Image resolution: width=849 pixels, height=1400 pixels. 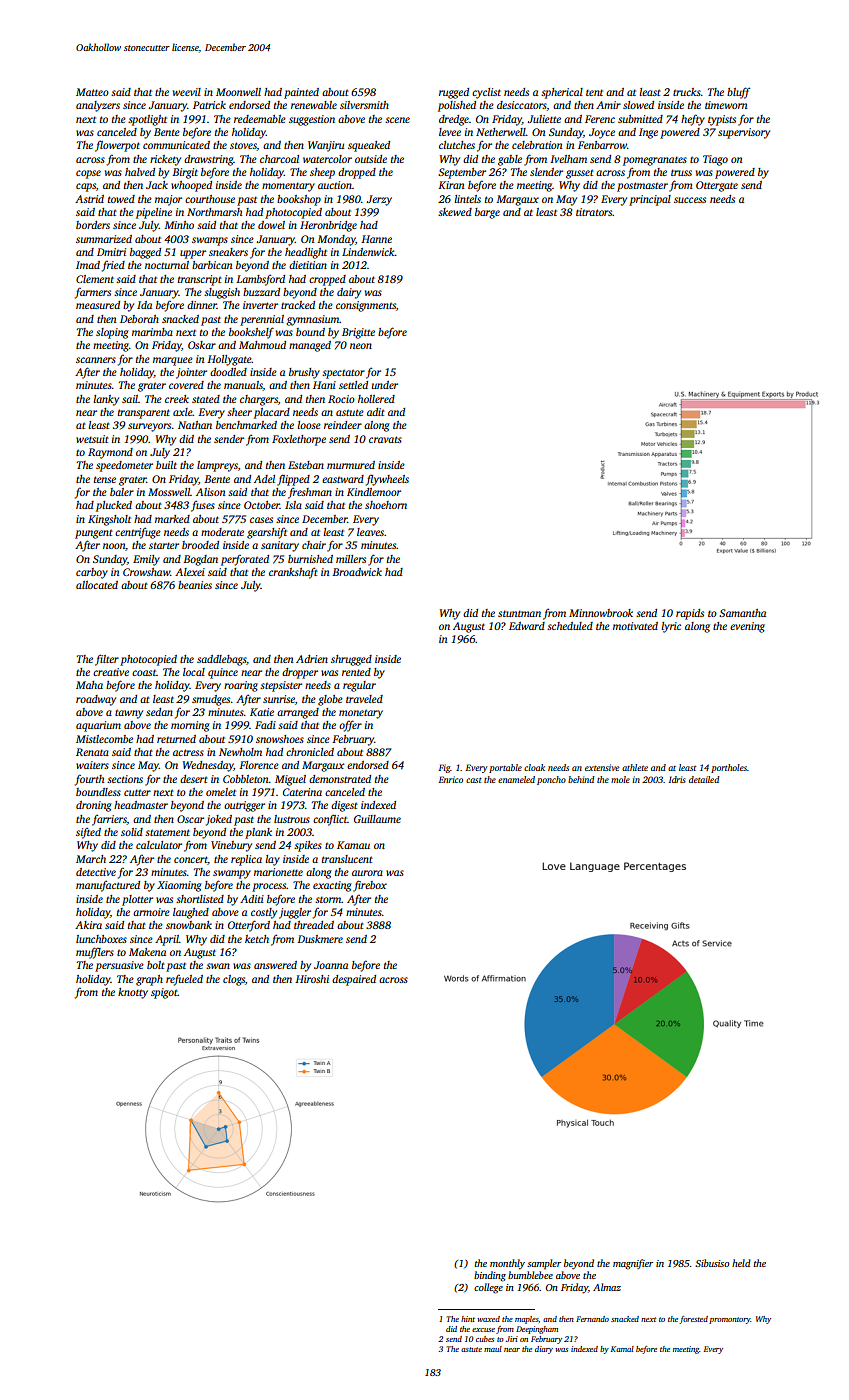 I want to click on Minnowbrook, so click(x=601, y=613).
